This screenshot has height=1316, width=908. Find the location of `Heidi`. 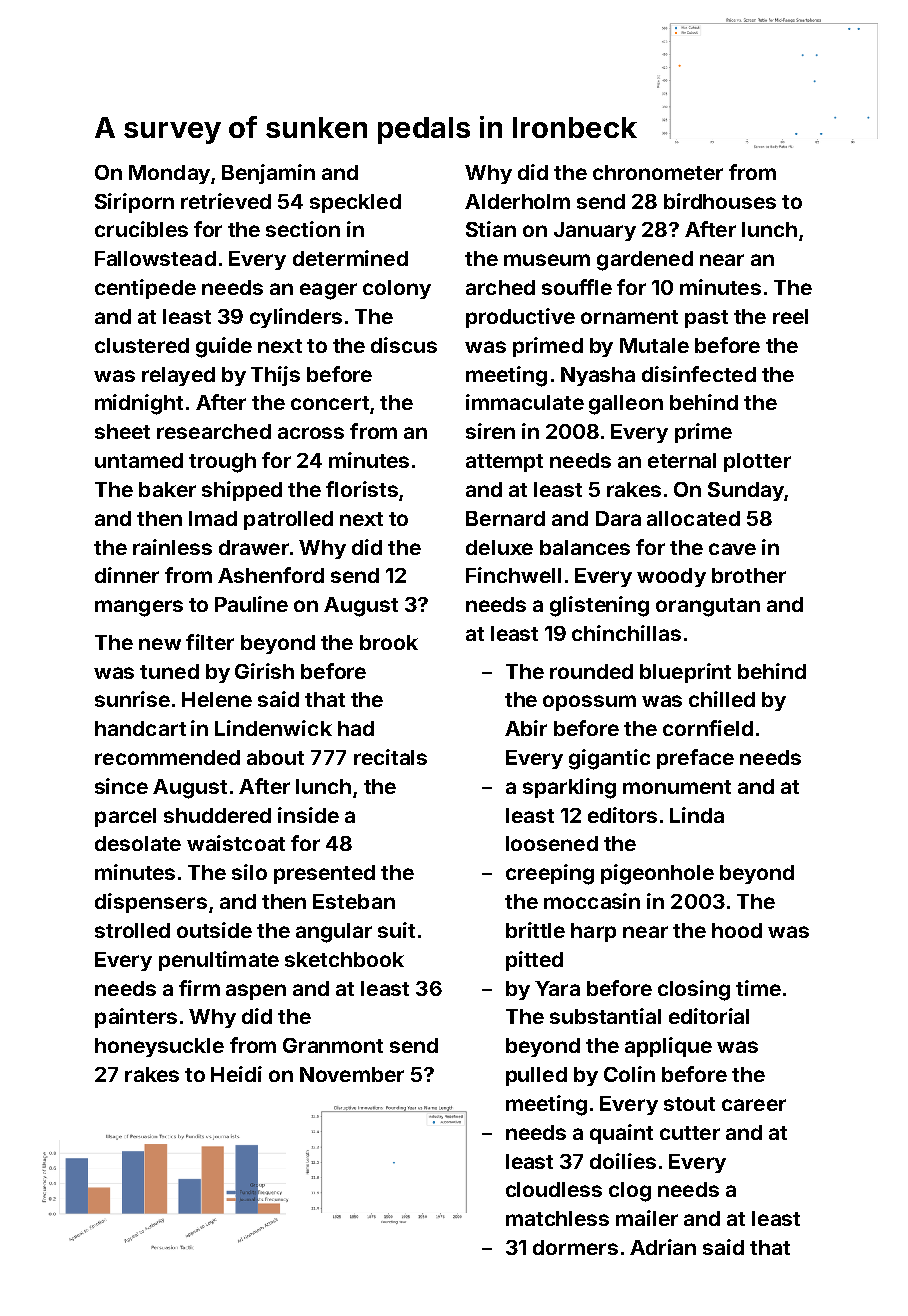

Heidi is located at coordinates (236, 1074).
